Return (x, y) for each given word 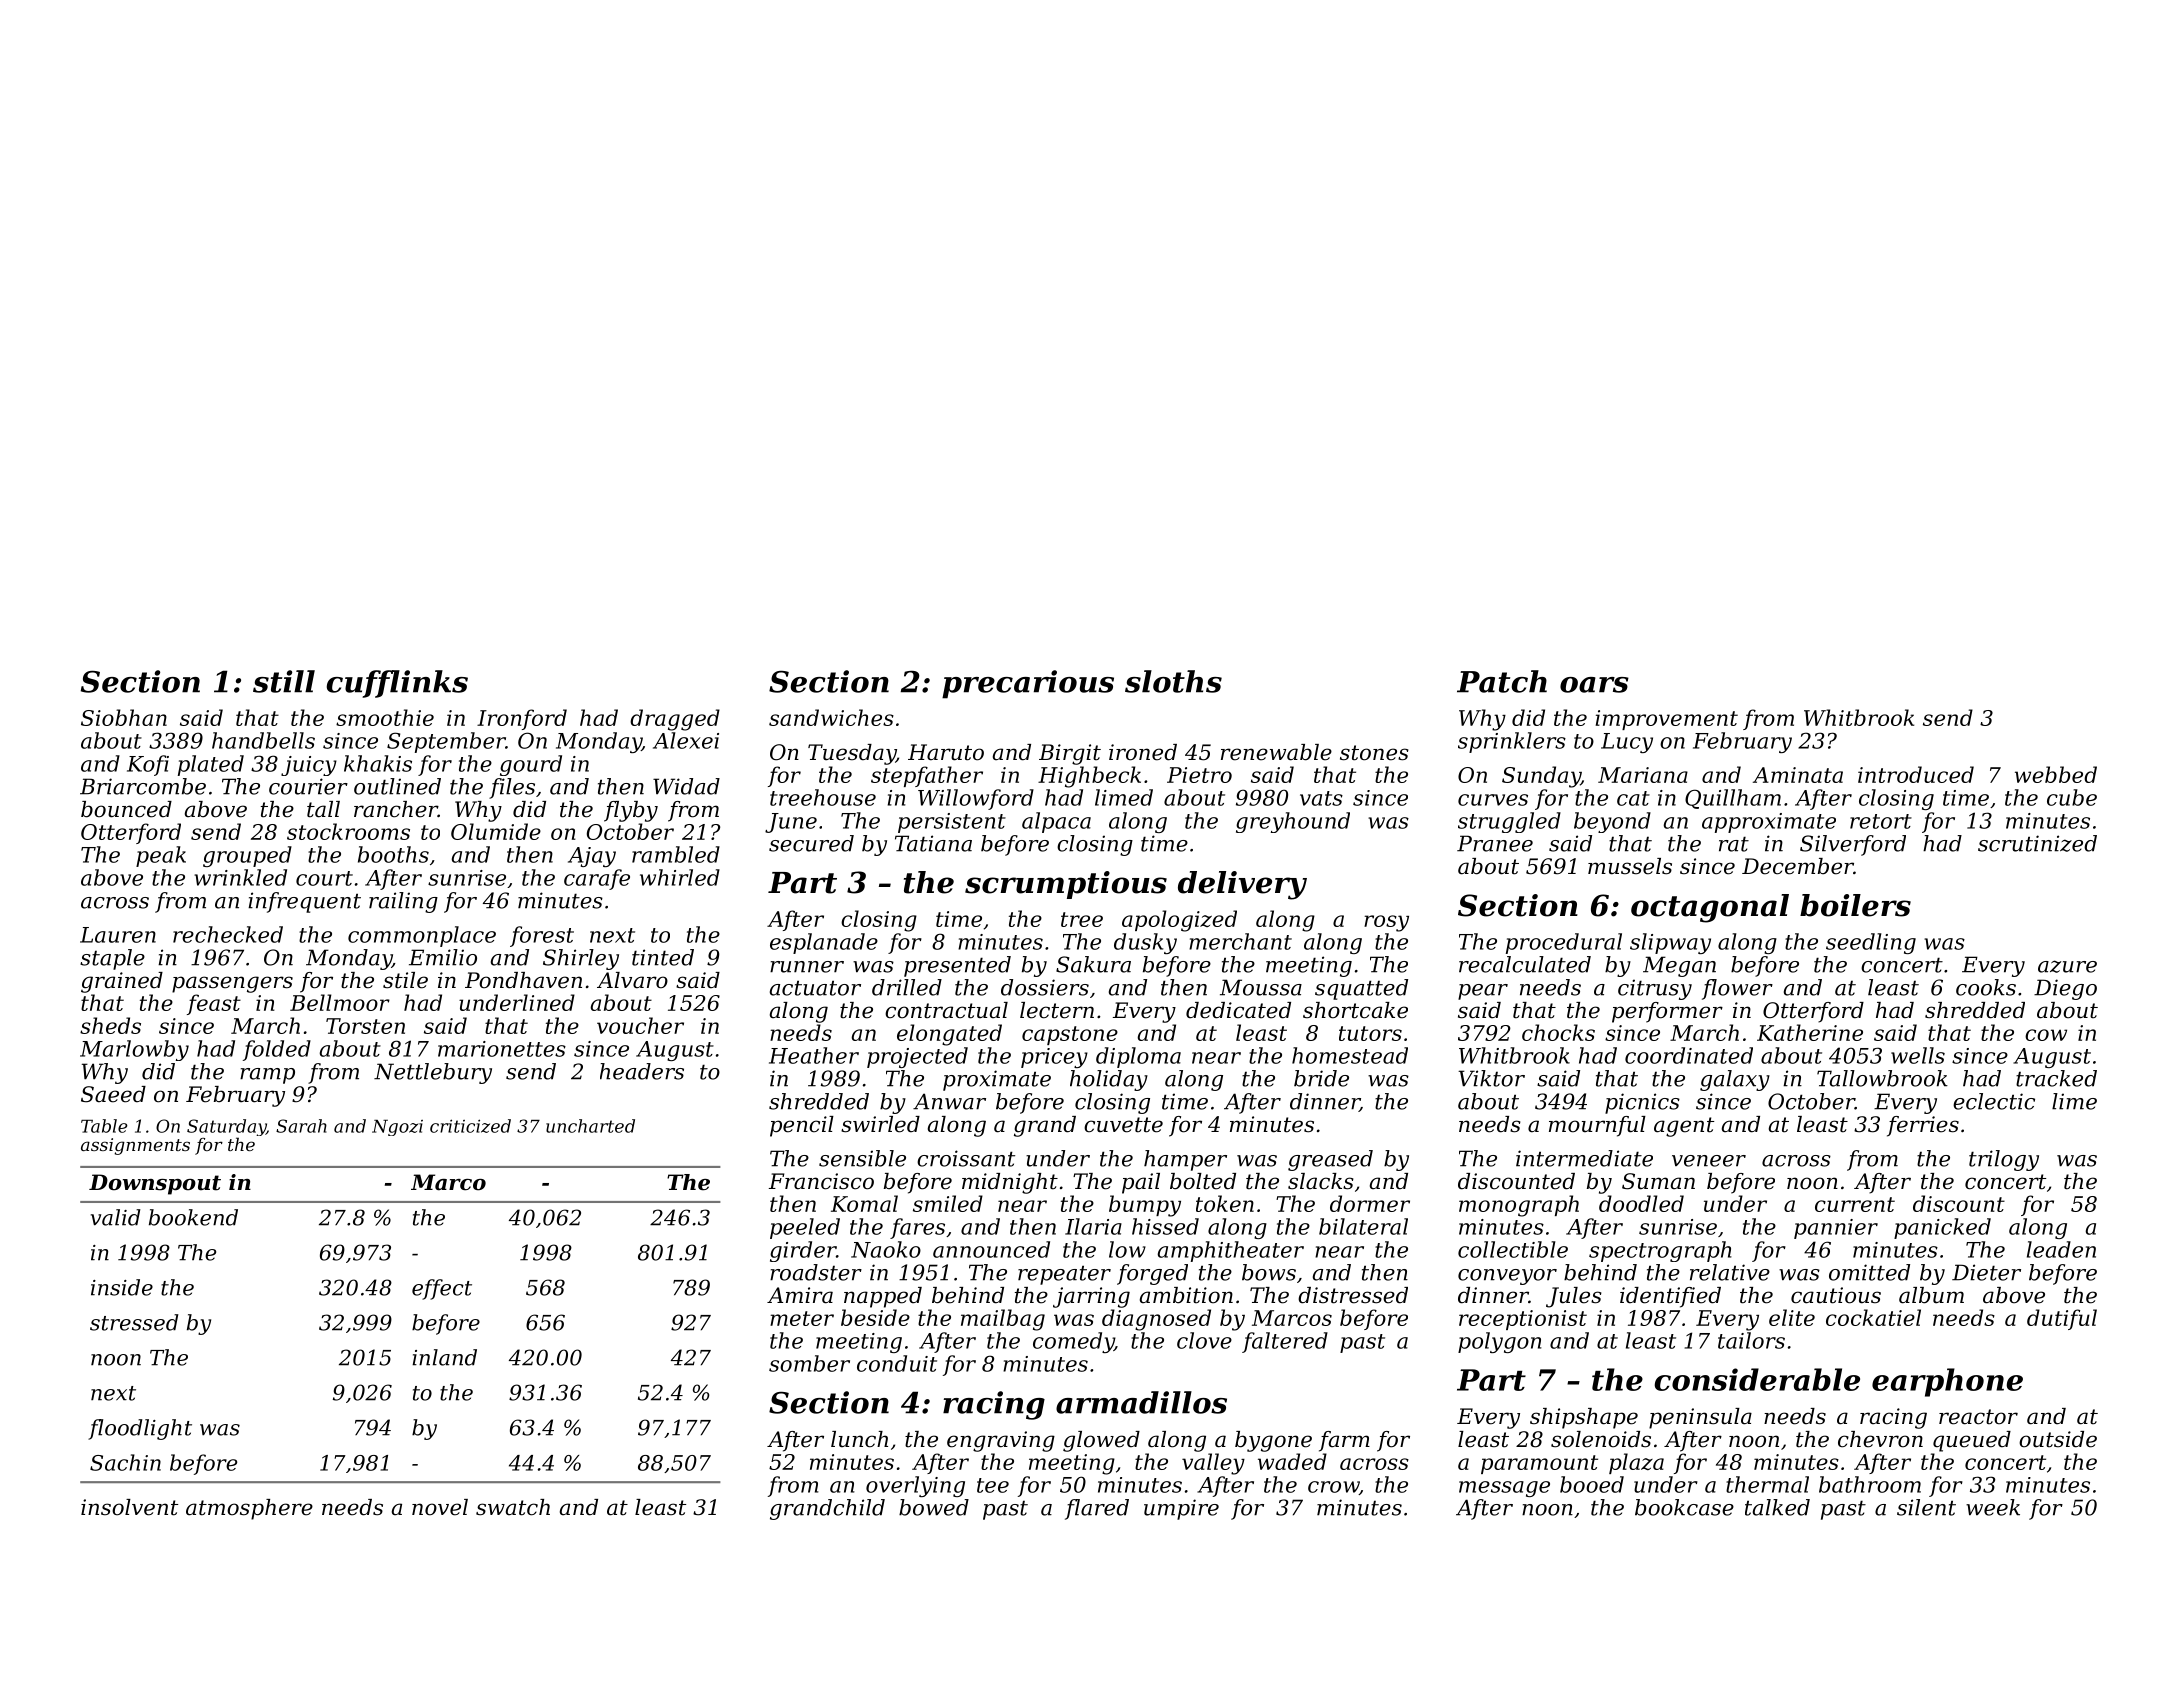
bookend (193, 1217)
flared (1097, 1509)
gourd (531, 765)
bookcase (1684, 1507)
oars (1594, 685)
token (1225, 1203)
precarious (1028, 684)
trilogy (2004, 1160)
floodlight (140, 1429)
